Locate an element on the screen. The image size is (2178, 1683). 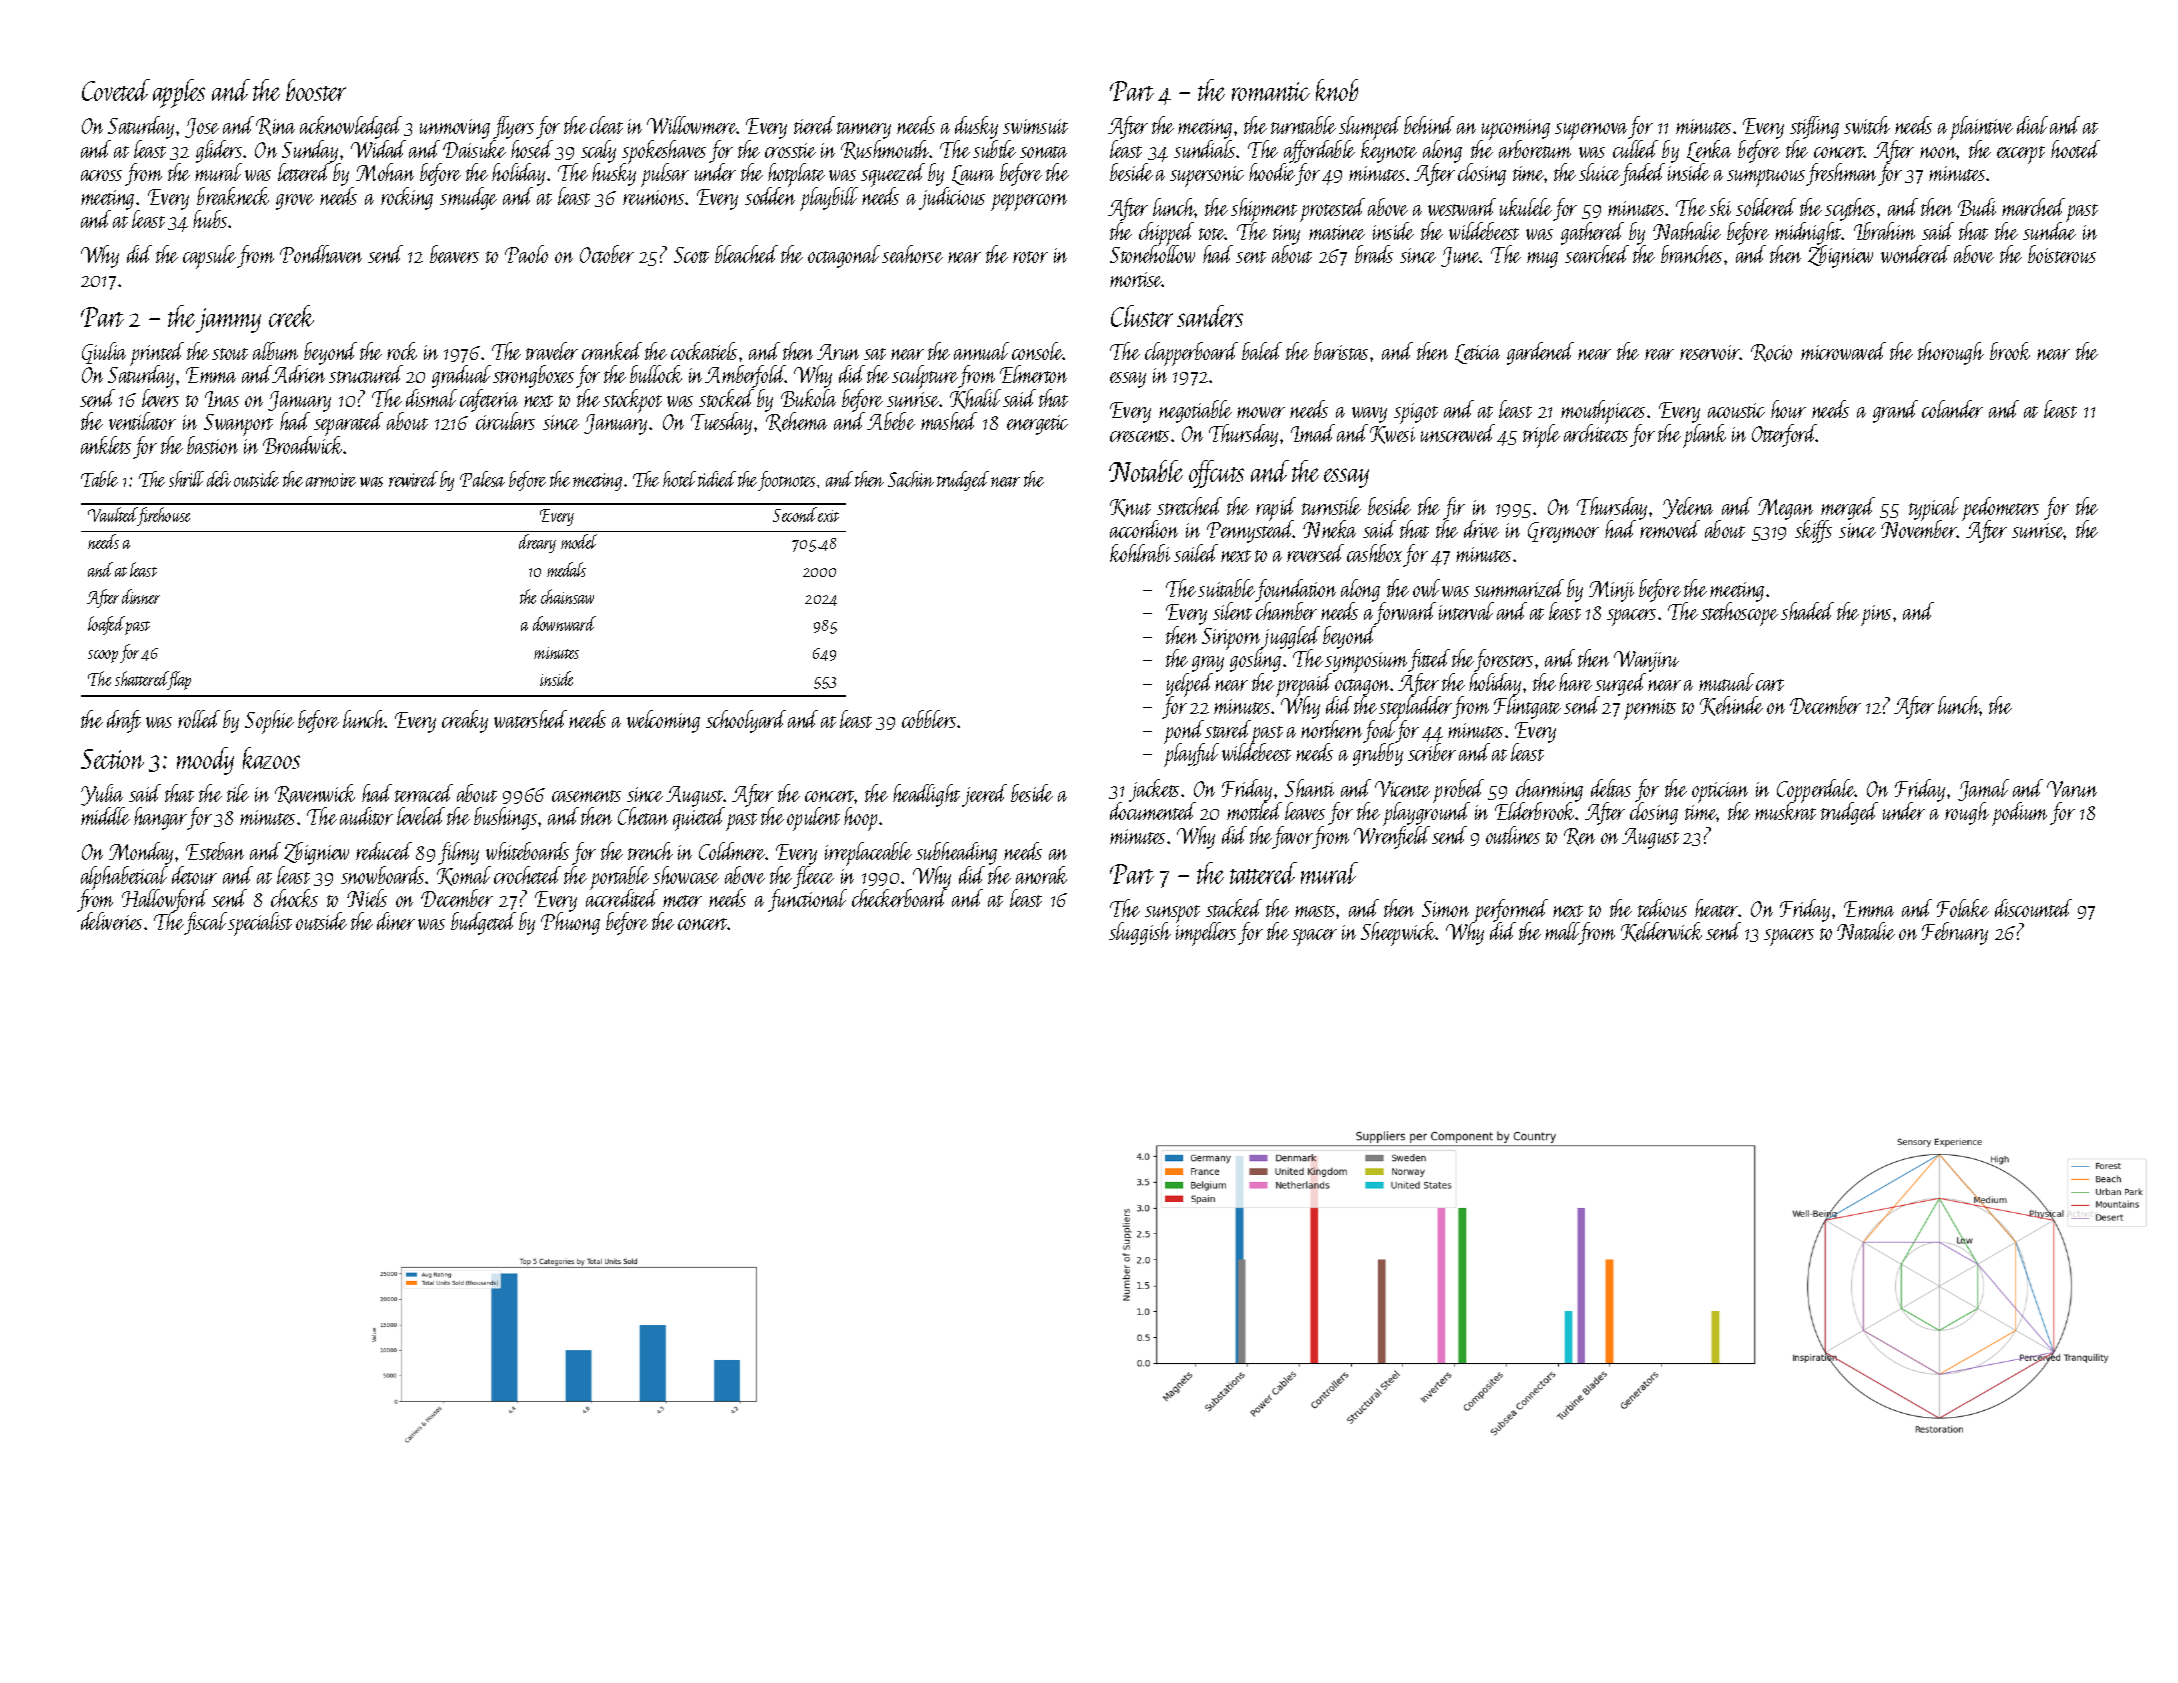
diner is located at coordinates (396, 921).
